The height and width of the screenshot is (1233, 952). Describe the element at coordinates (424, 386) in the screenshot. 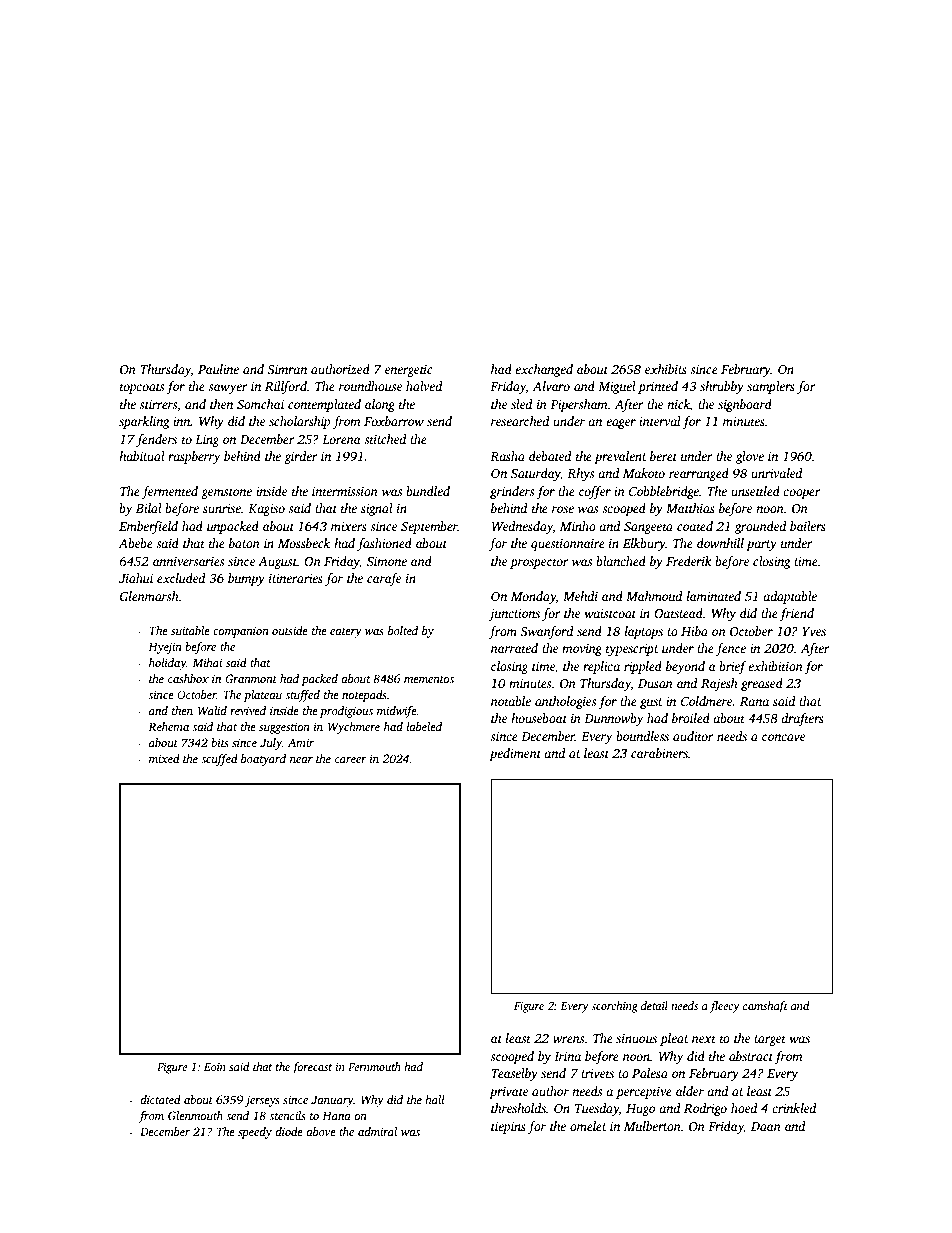

I see `halved` at that location.
